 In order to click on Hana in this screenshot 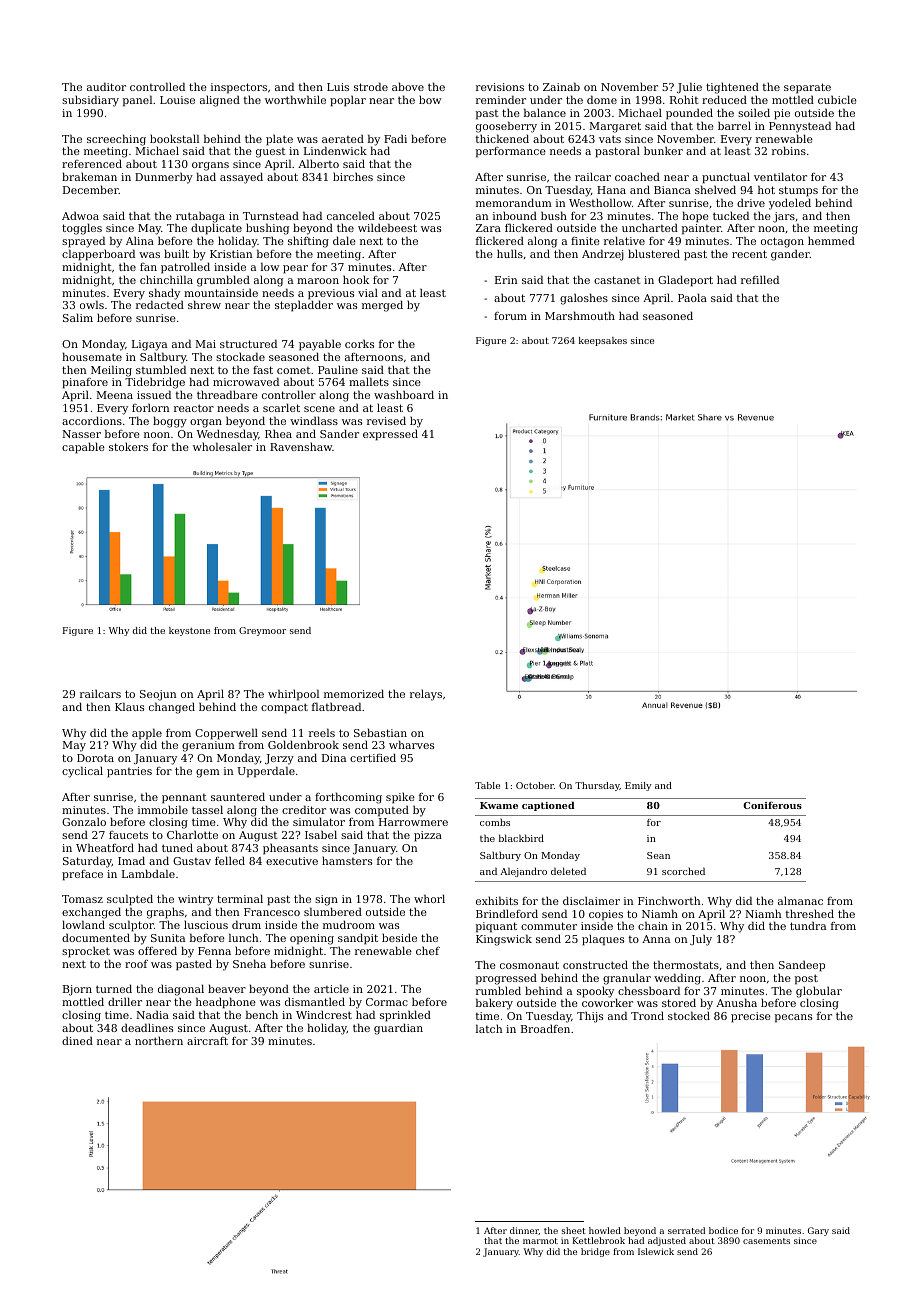, I will do `click(611, 190)`.
